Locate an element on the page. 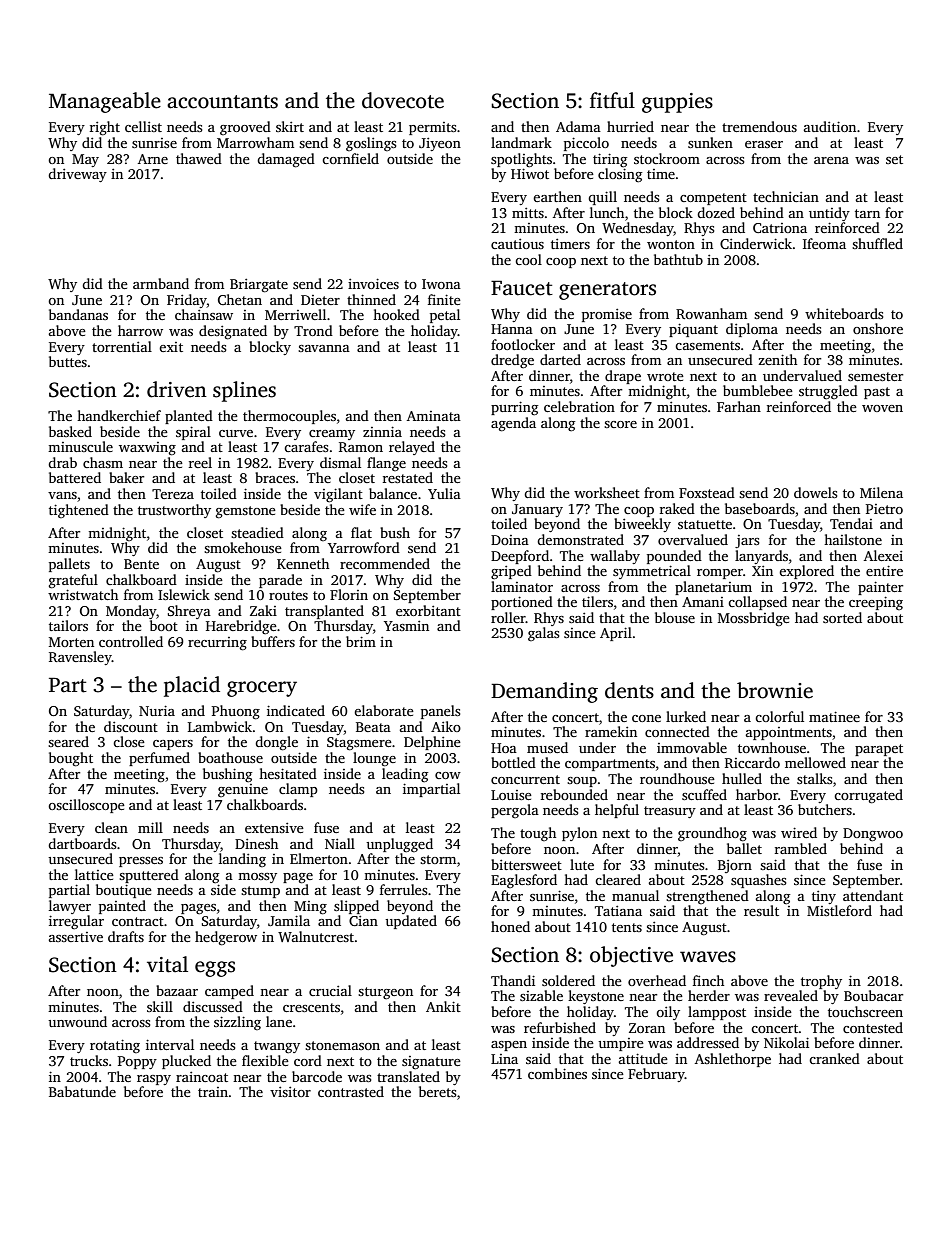  dongle is located at coordinates (276, 743).
